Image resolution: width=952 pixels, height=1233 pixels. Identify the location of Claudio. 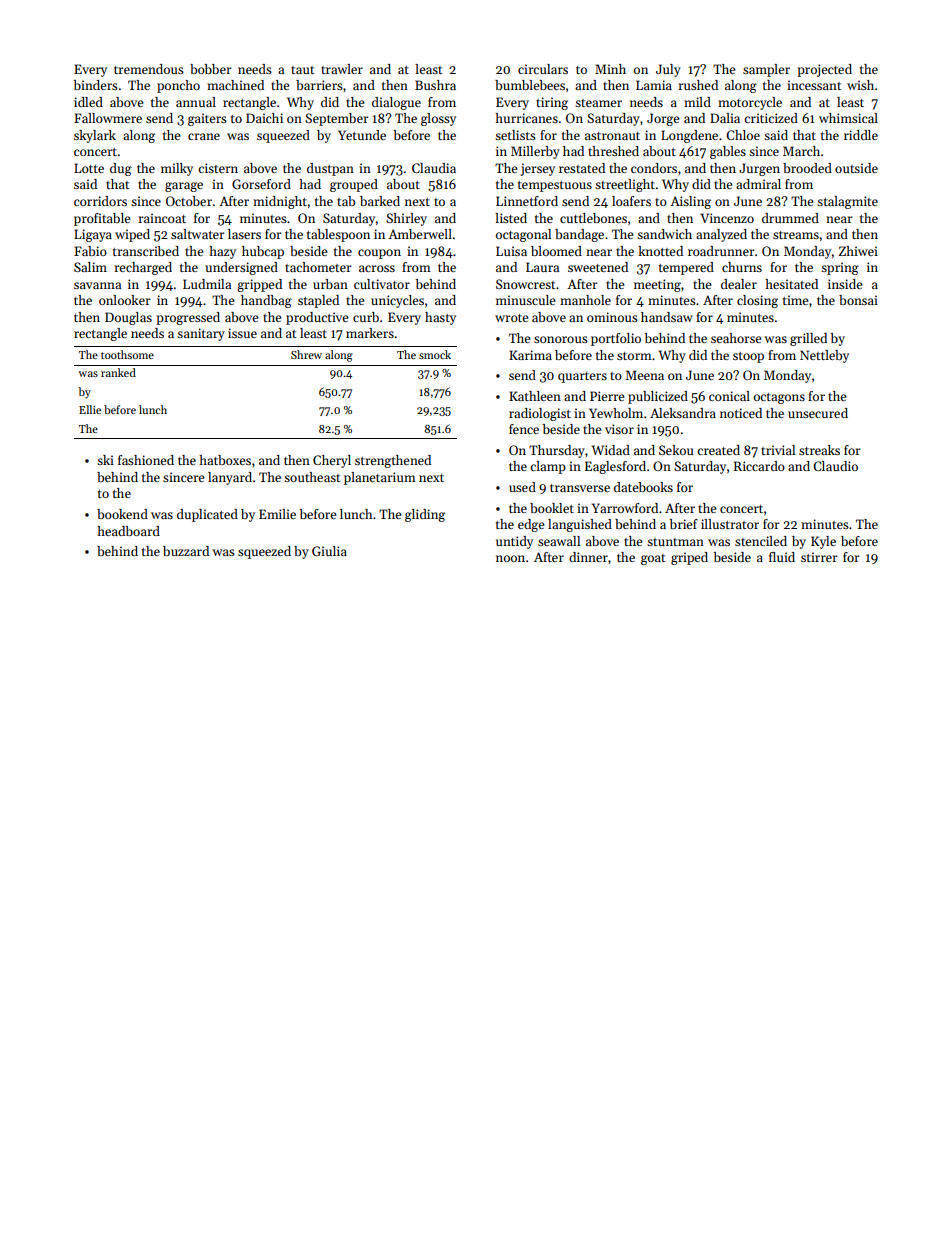
(835, 466).
